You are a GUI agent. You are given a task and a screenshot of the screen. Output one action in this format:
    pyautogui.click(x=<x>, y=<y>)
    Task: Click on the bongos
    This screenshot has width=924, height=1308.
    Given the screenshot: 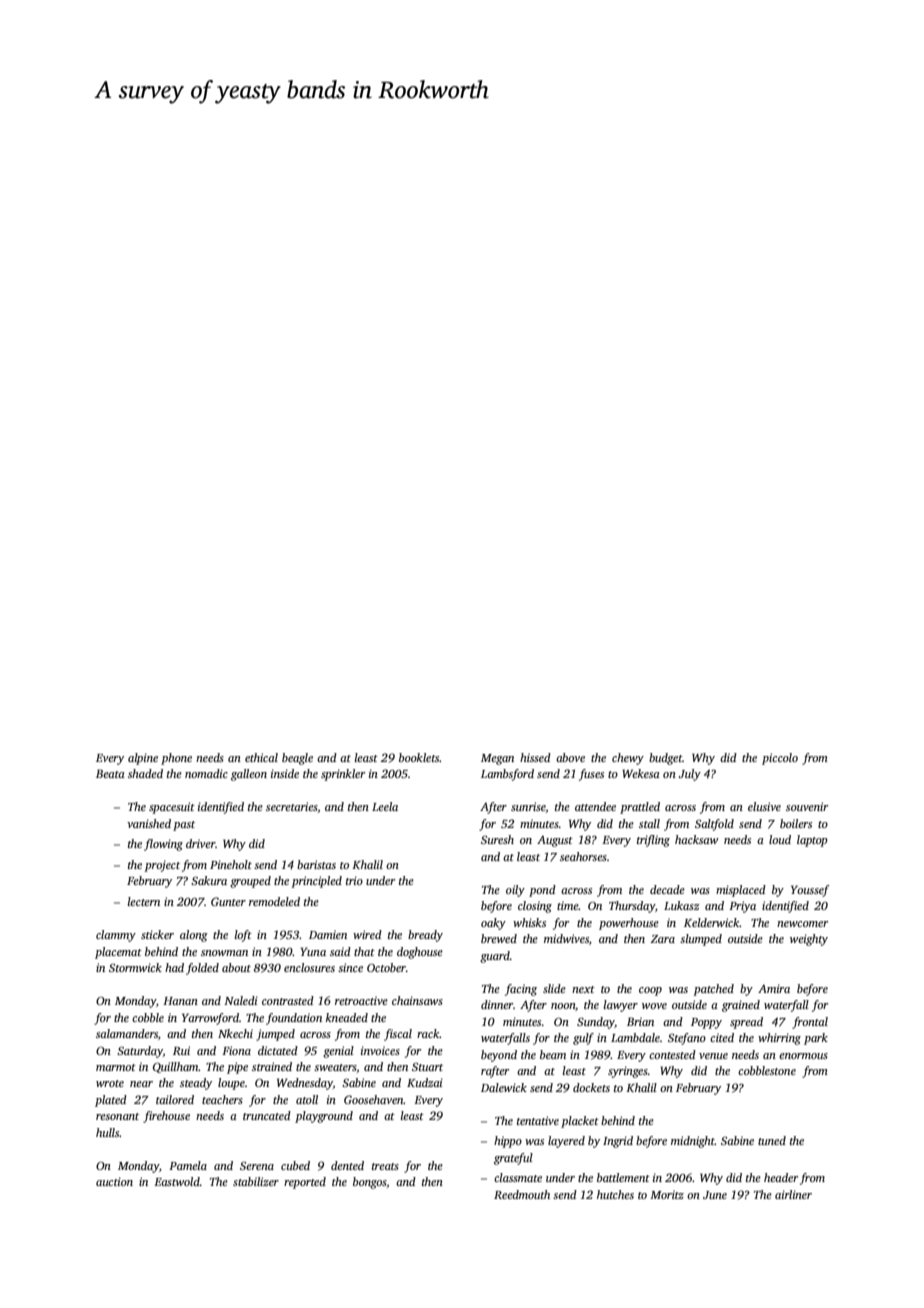 What is the action you would take?
    pyautogui.click(x=370, y=1183)
